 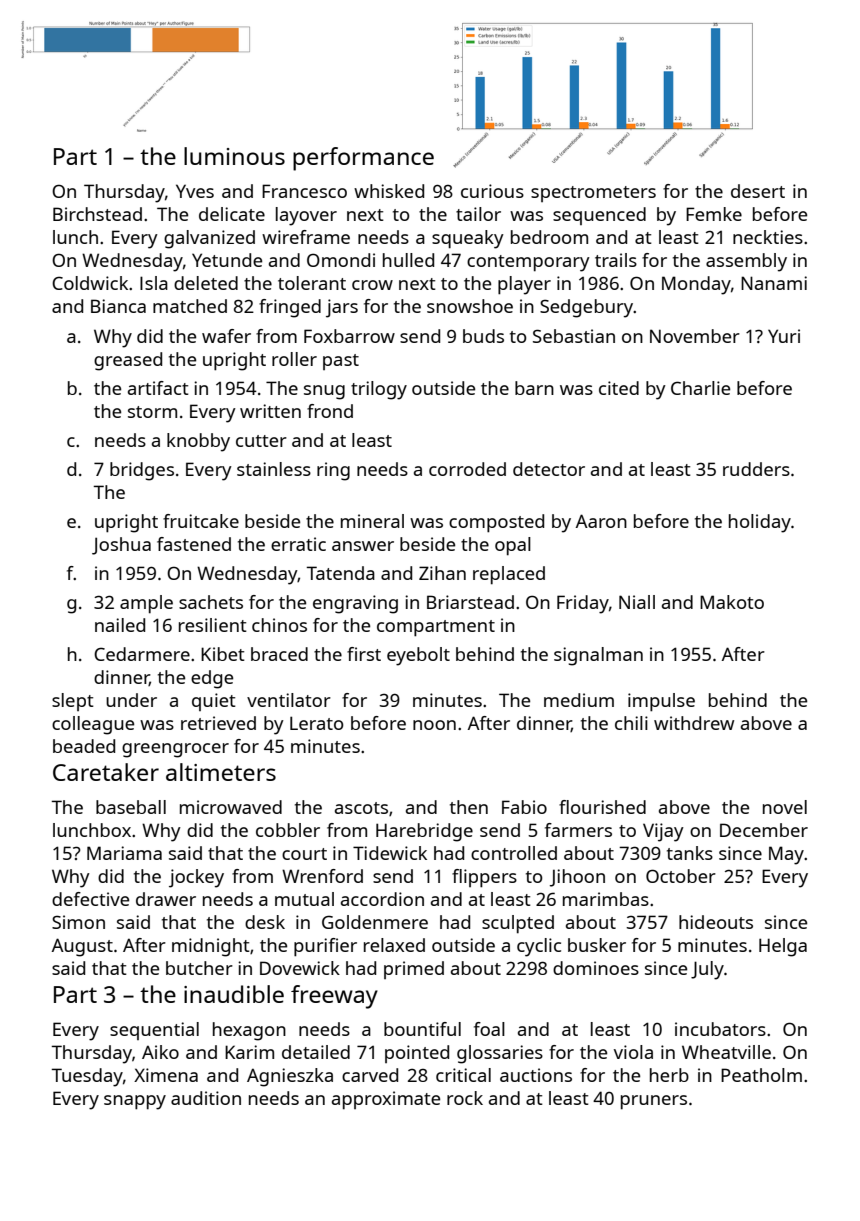 I want to click on Bianca, so click(x=118, y=306).
